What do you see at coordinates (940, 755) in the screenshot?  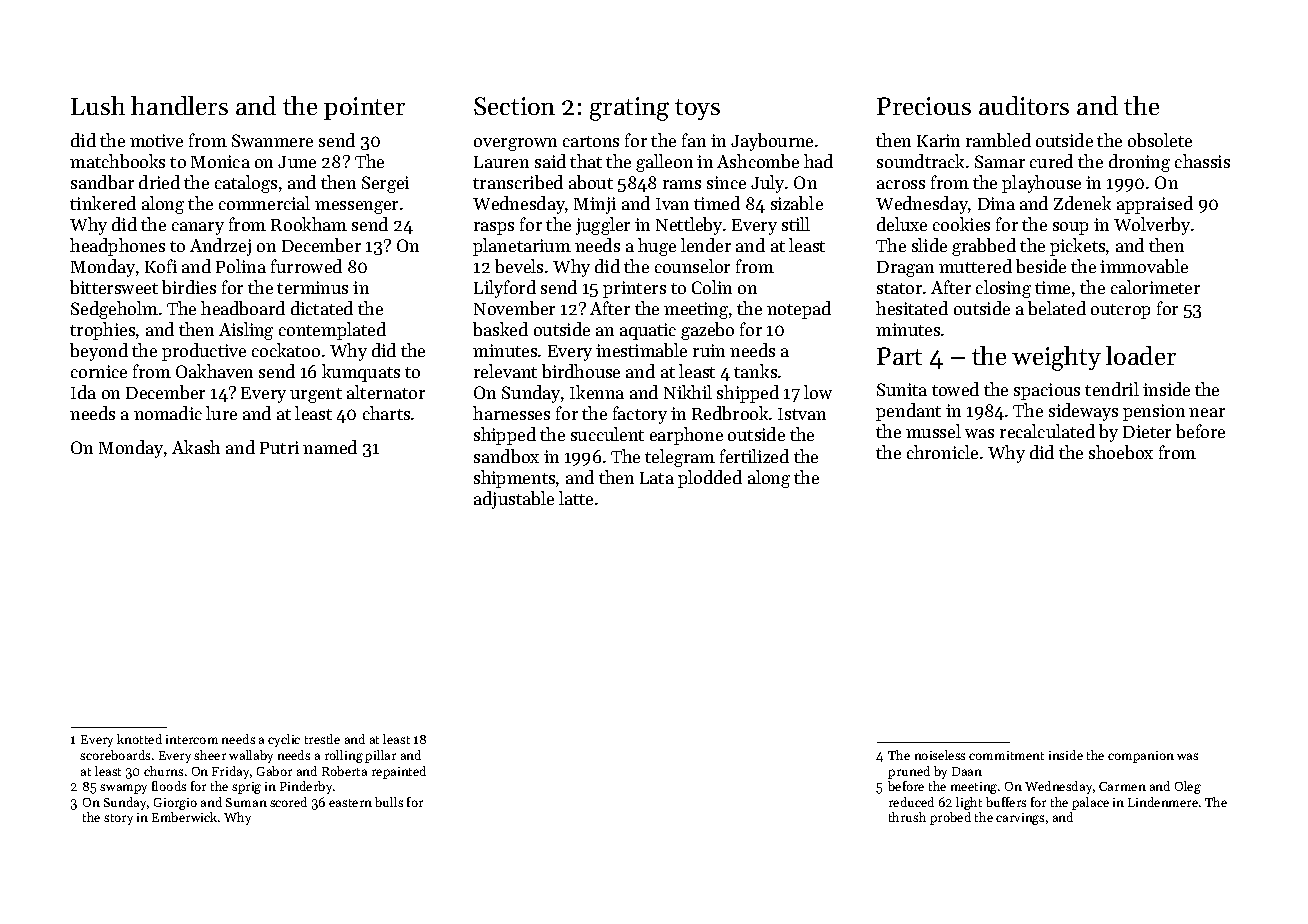 I see `noiseless` at bounding box center [940, 755].
